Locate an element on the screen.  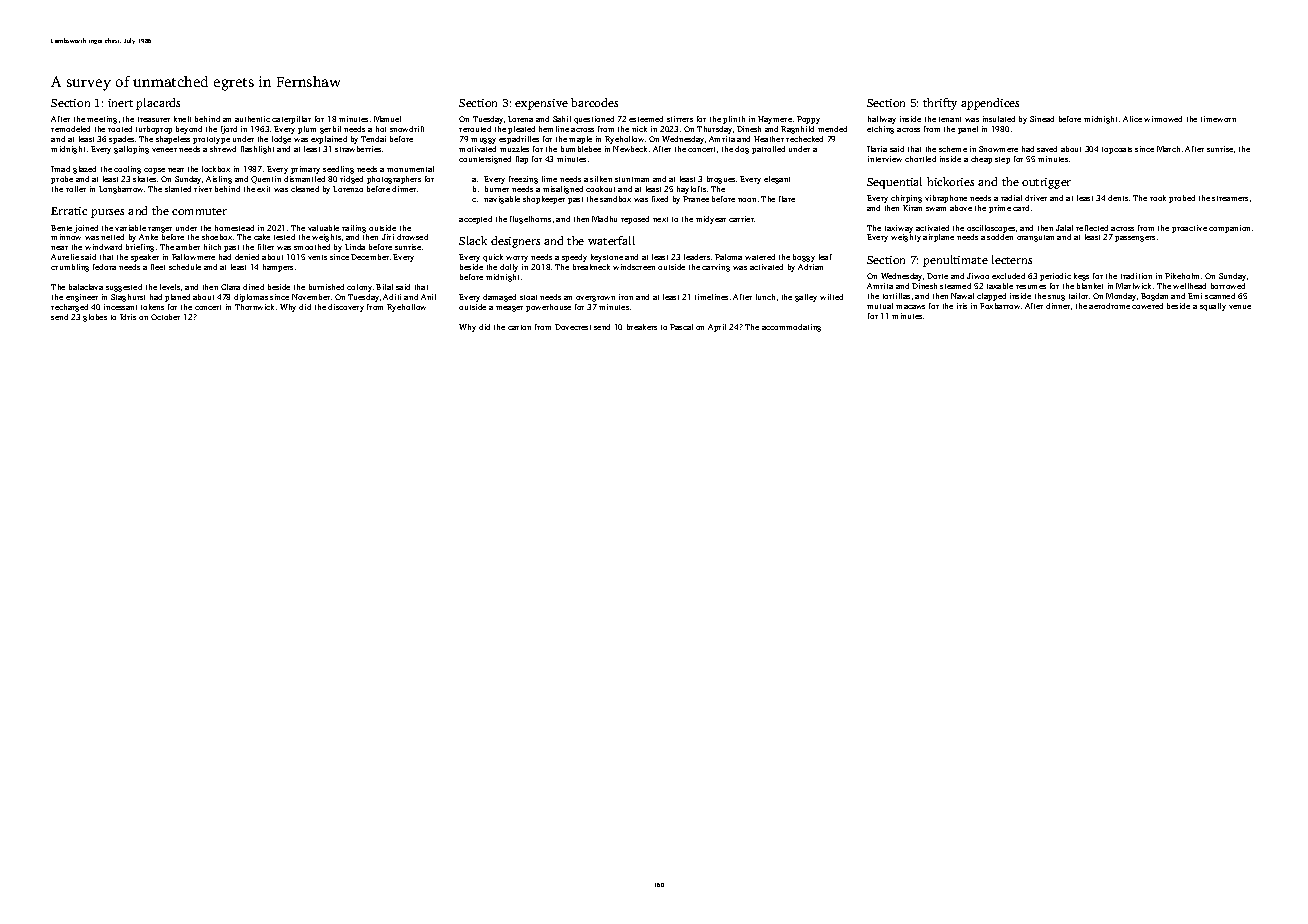
vibraphone is located at coordinates (946, 199).
